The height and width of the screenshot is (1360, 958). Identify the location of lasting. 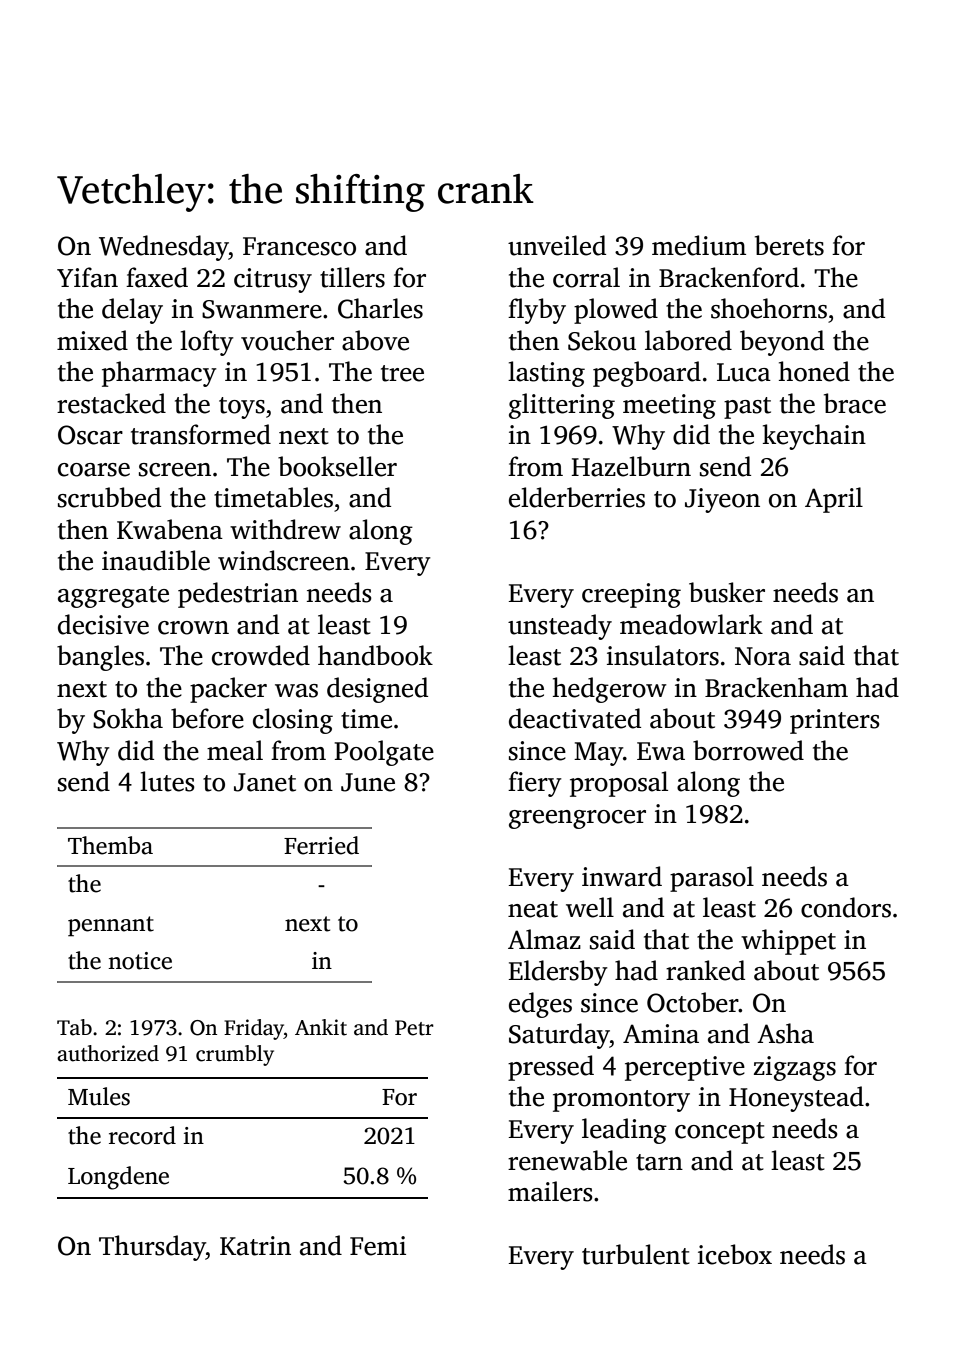
(546, 374).
